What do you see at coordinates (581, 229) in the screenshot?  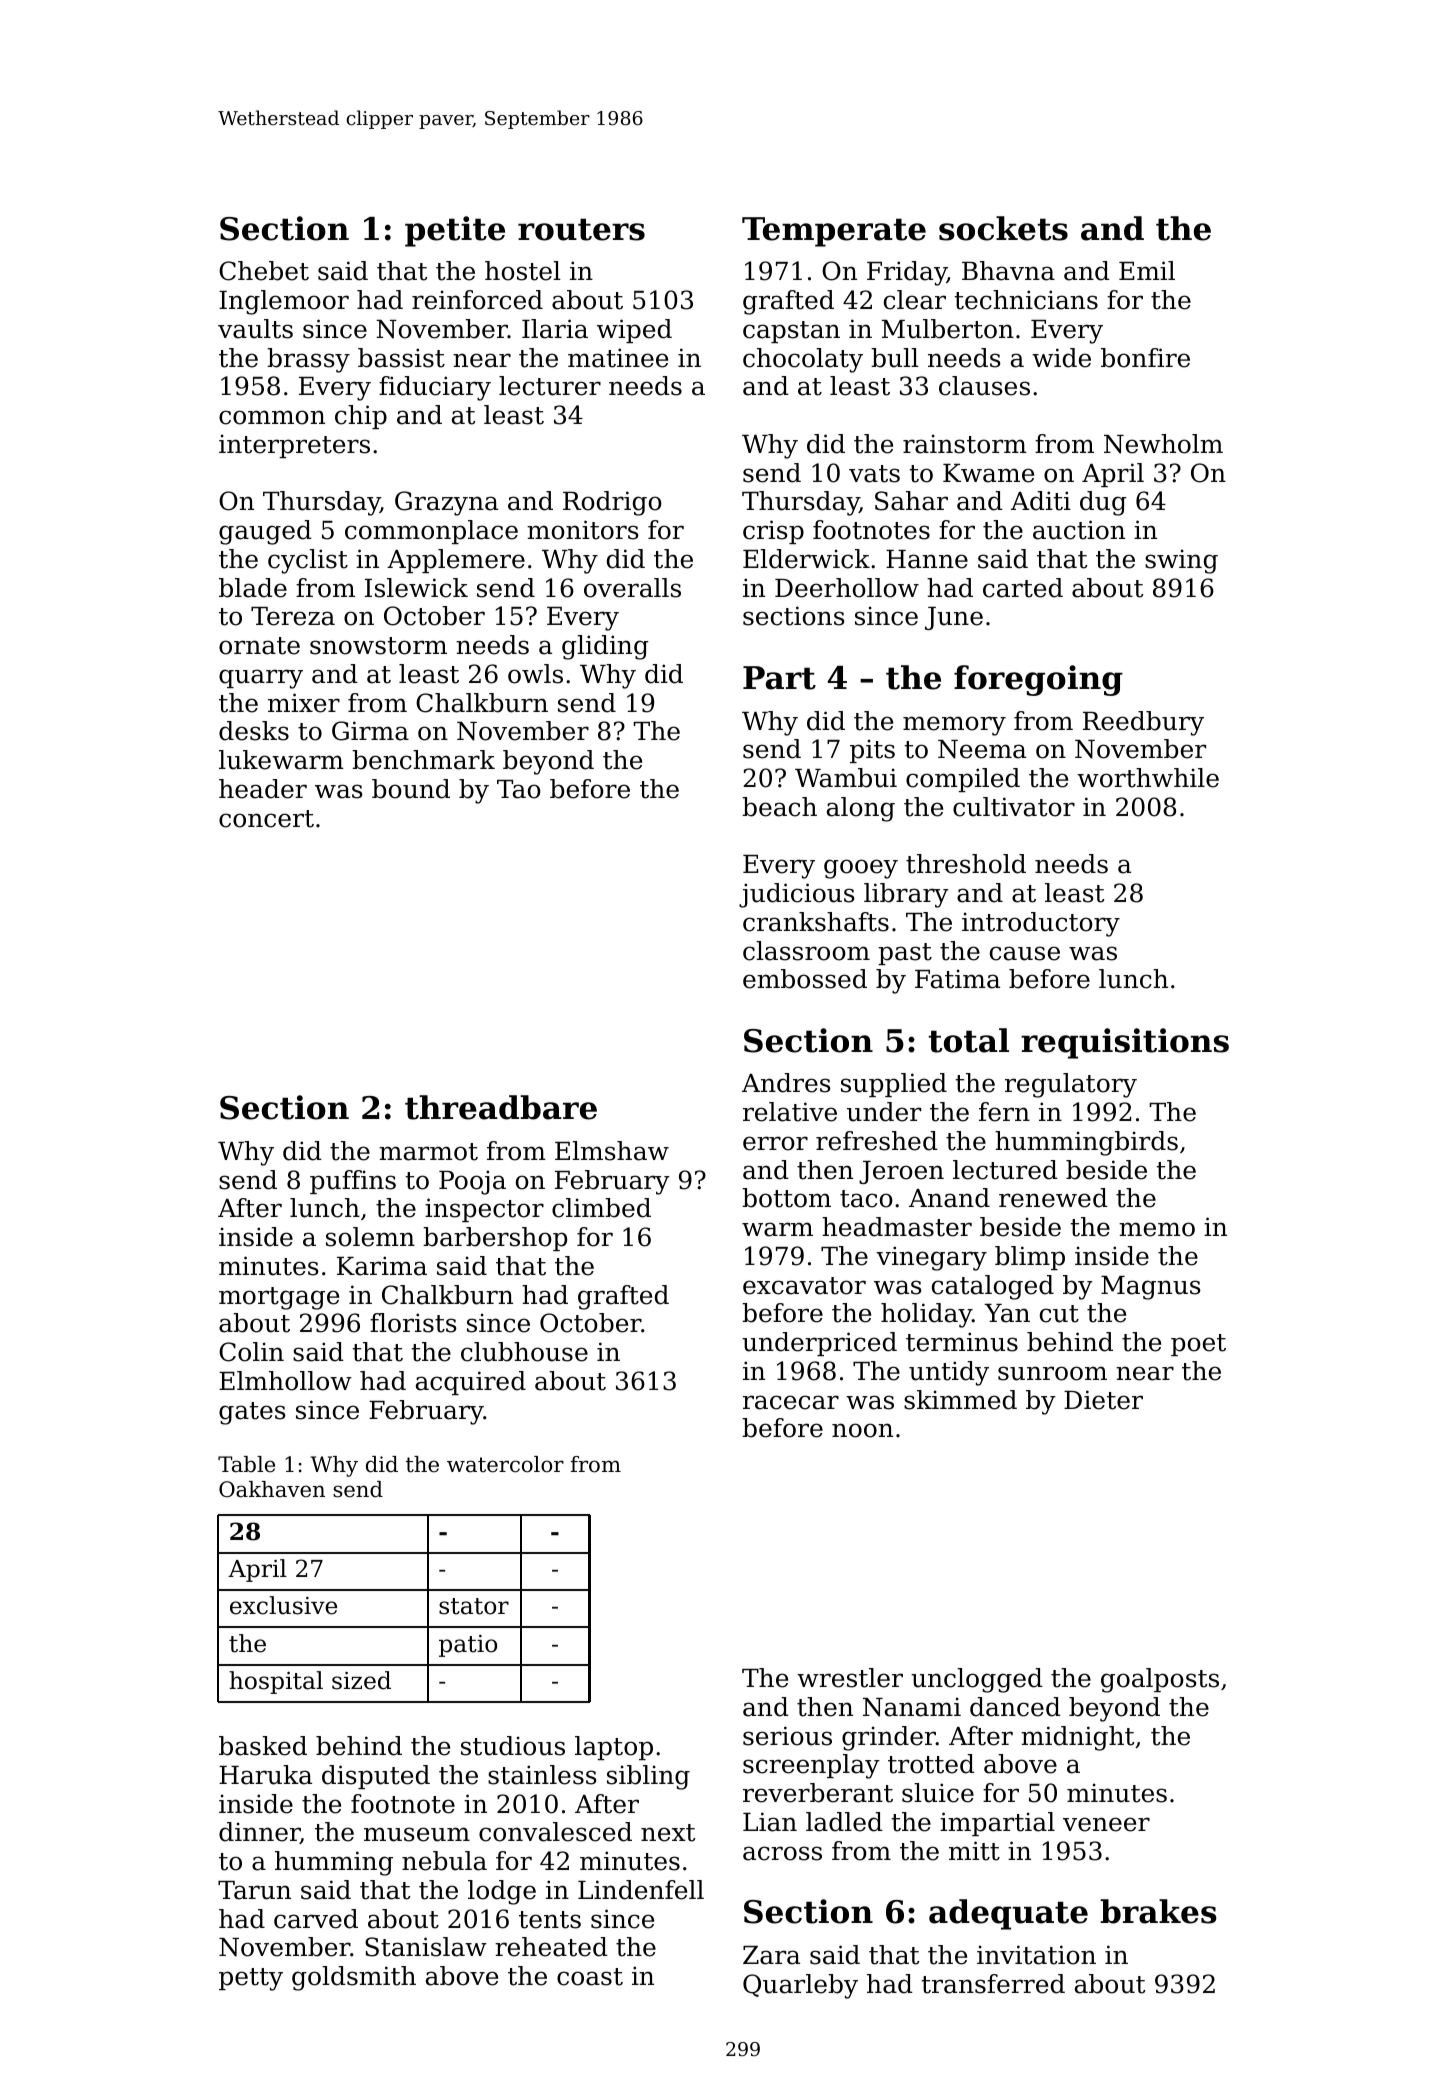 I see `routers` at bounding box center [581, 229].
